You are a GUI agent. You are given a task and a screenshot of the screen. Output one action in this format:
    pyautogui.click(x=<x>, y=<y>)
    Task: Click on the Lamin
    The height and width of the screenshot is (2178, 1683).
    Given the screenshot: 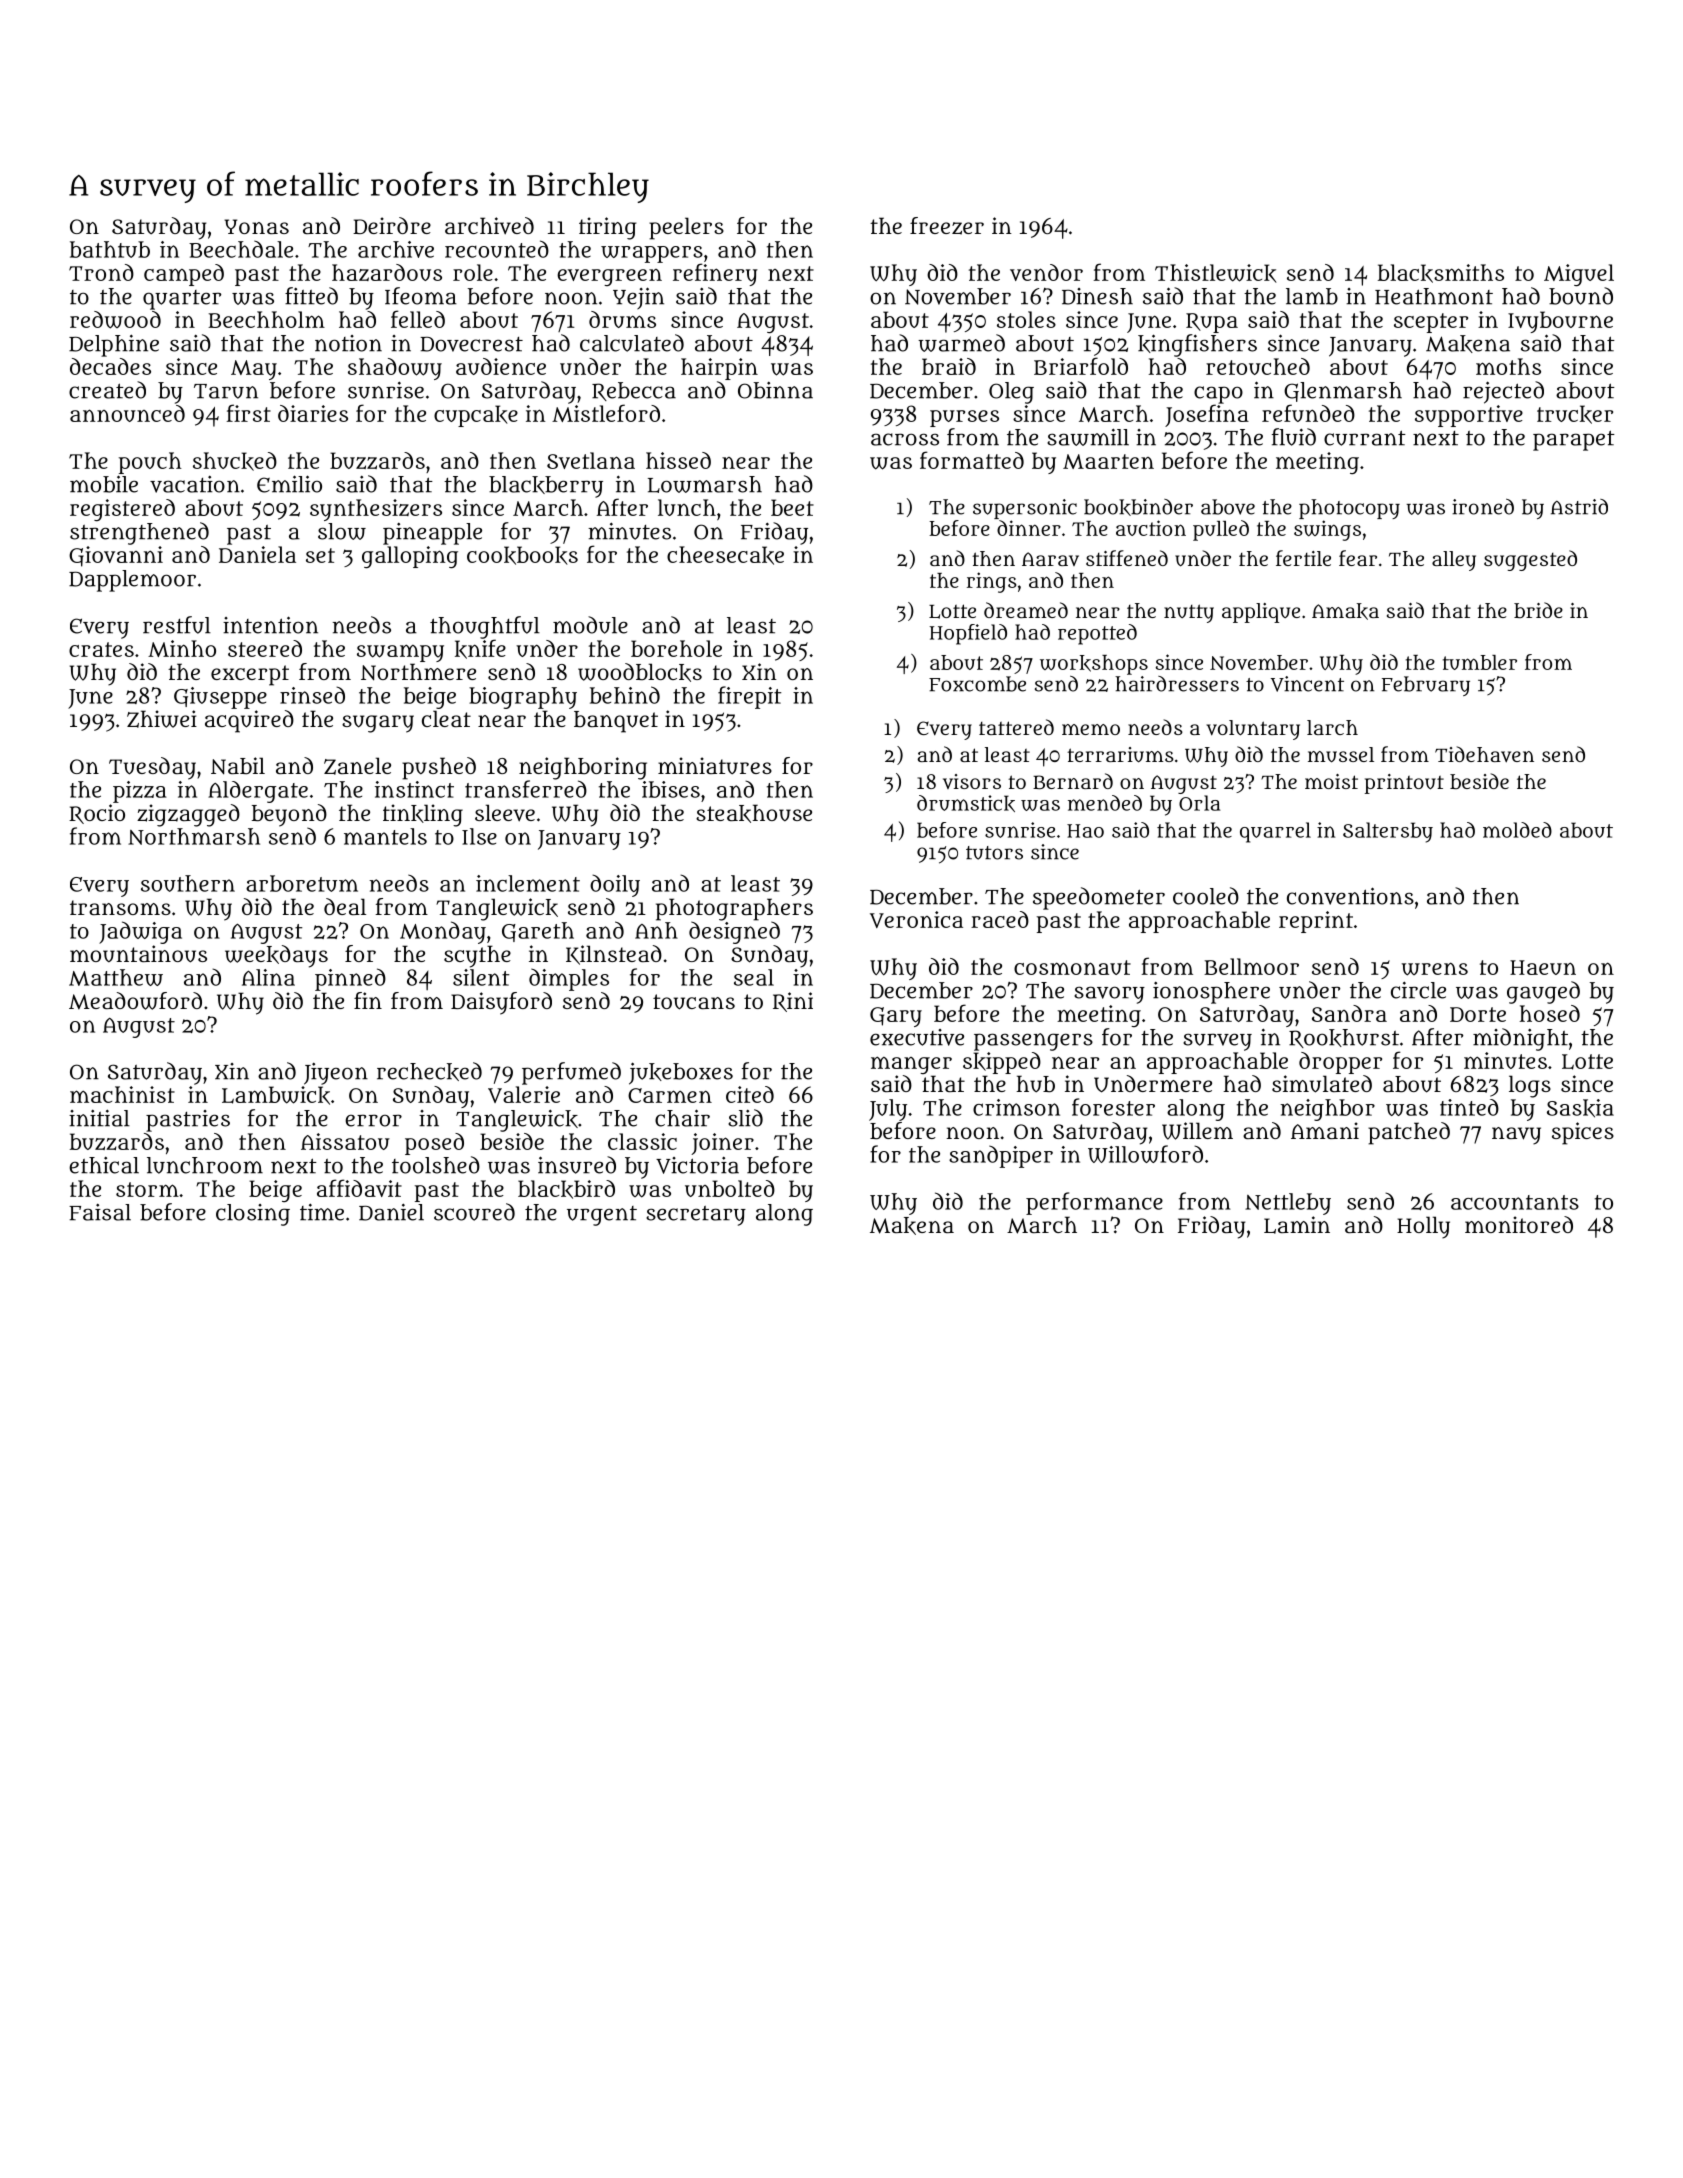 What is the action you would take?
    pyautogui.click(x=1297, y=1225)
